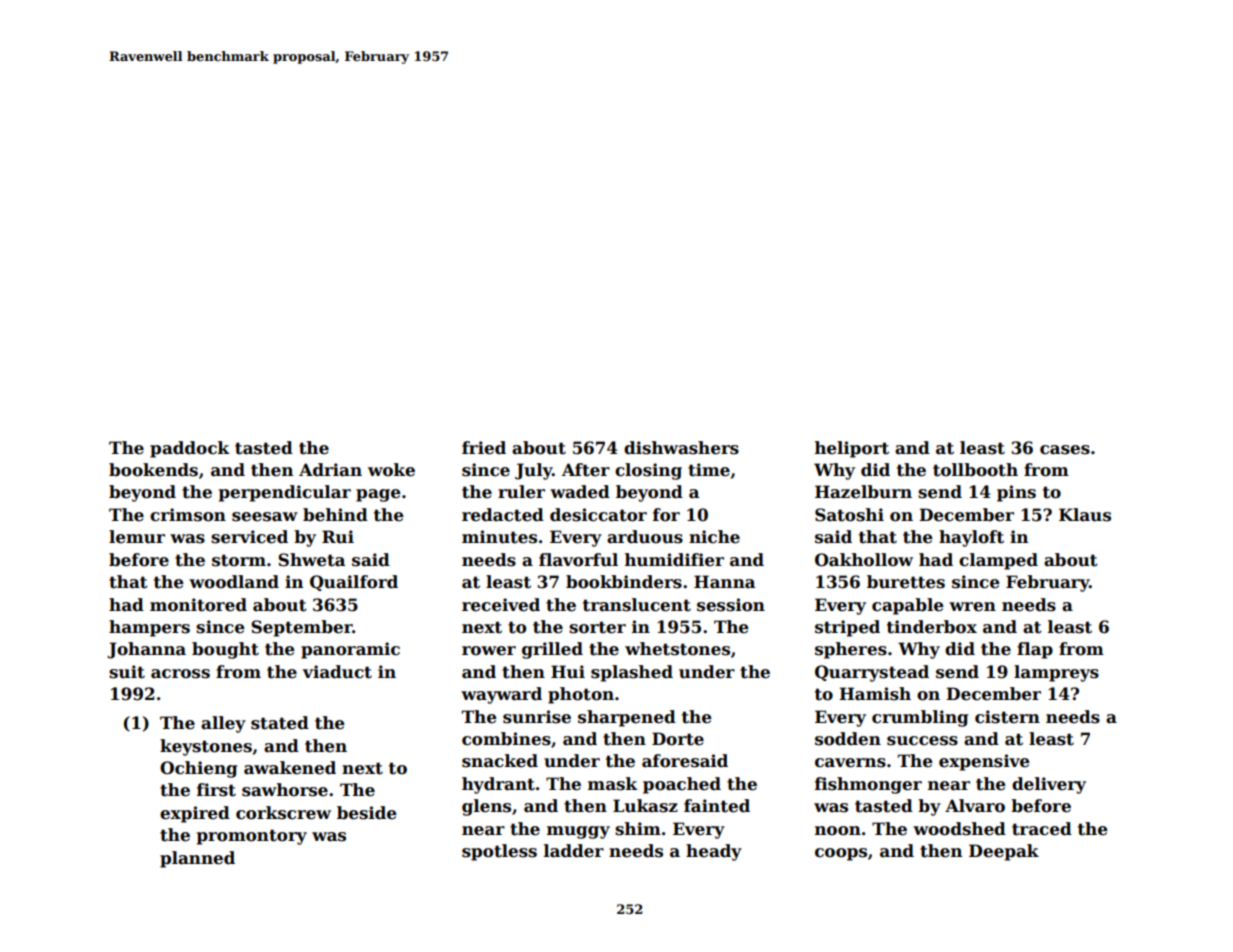 Image resolution: width=1233 pixels, height=952 pixels. I want to click on Oakhollow, so click(864, 560).
